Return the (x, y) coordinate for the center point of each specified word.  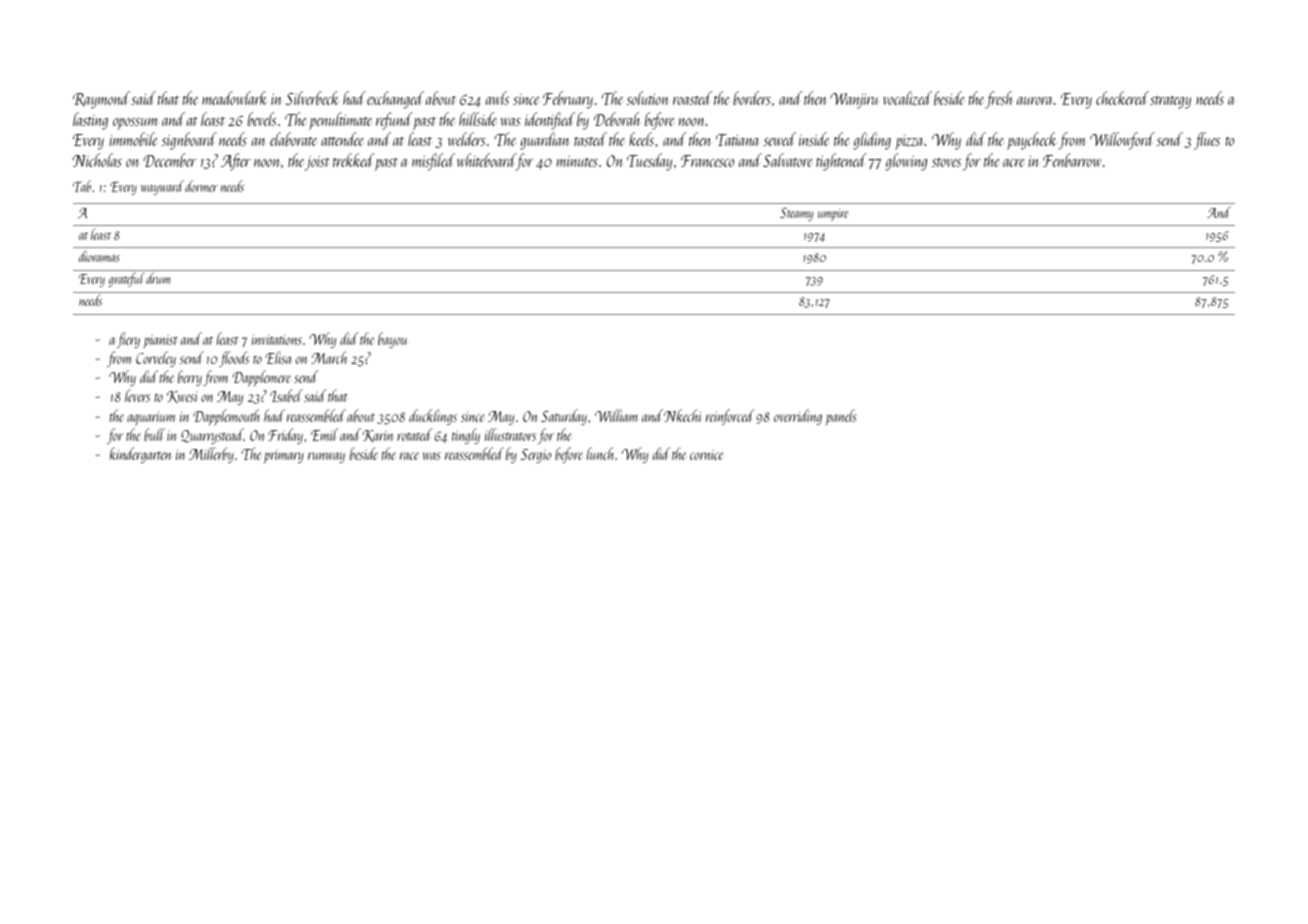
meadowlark (235, 98)
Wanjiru (854, 101)
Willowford (1122, 141)
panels (840, 417)
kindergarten (141, 455)
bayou (392, 340)
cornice (706, 454)
